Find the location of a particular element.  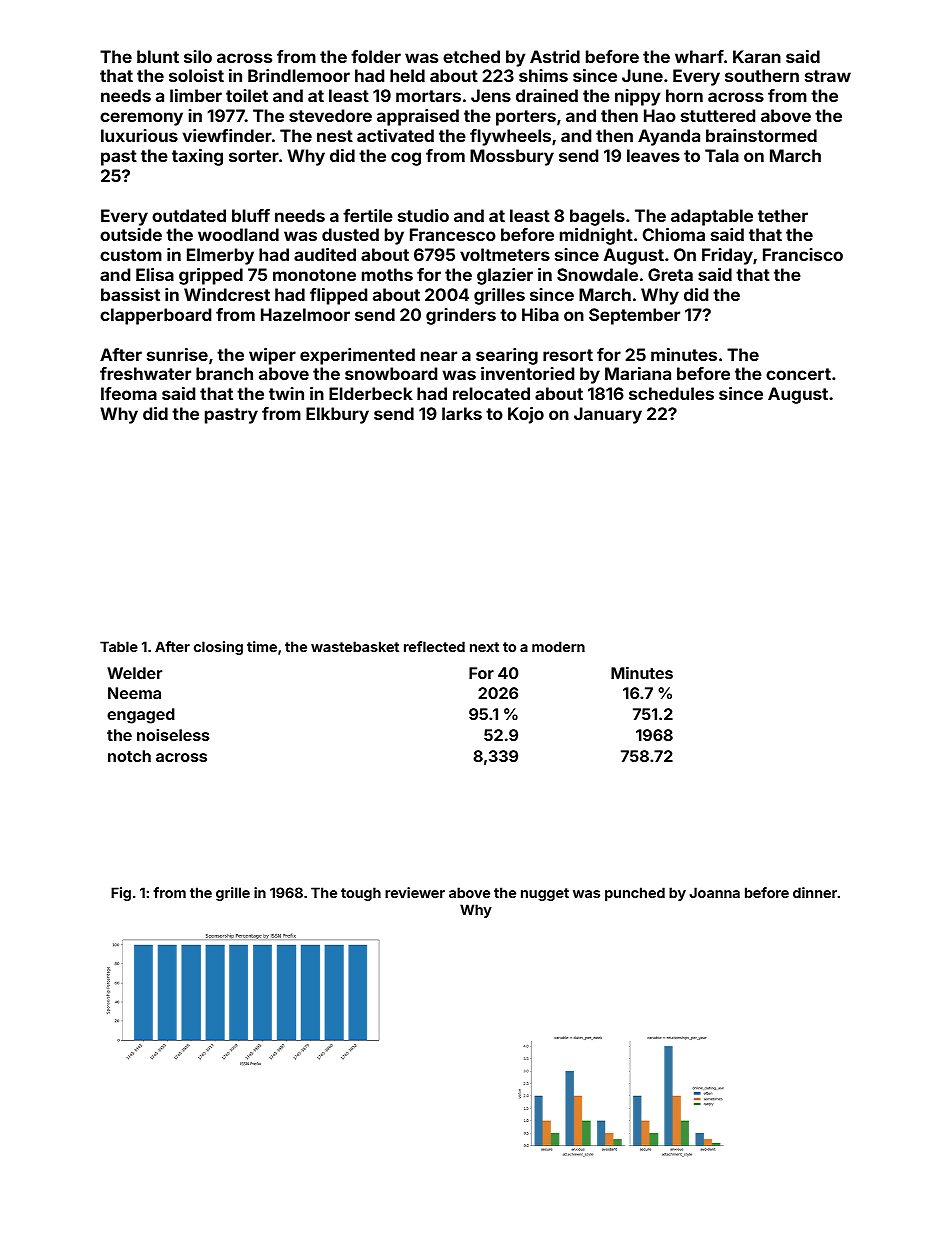

twin is located at coordinates (286, 393).
